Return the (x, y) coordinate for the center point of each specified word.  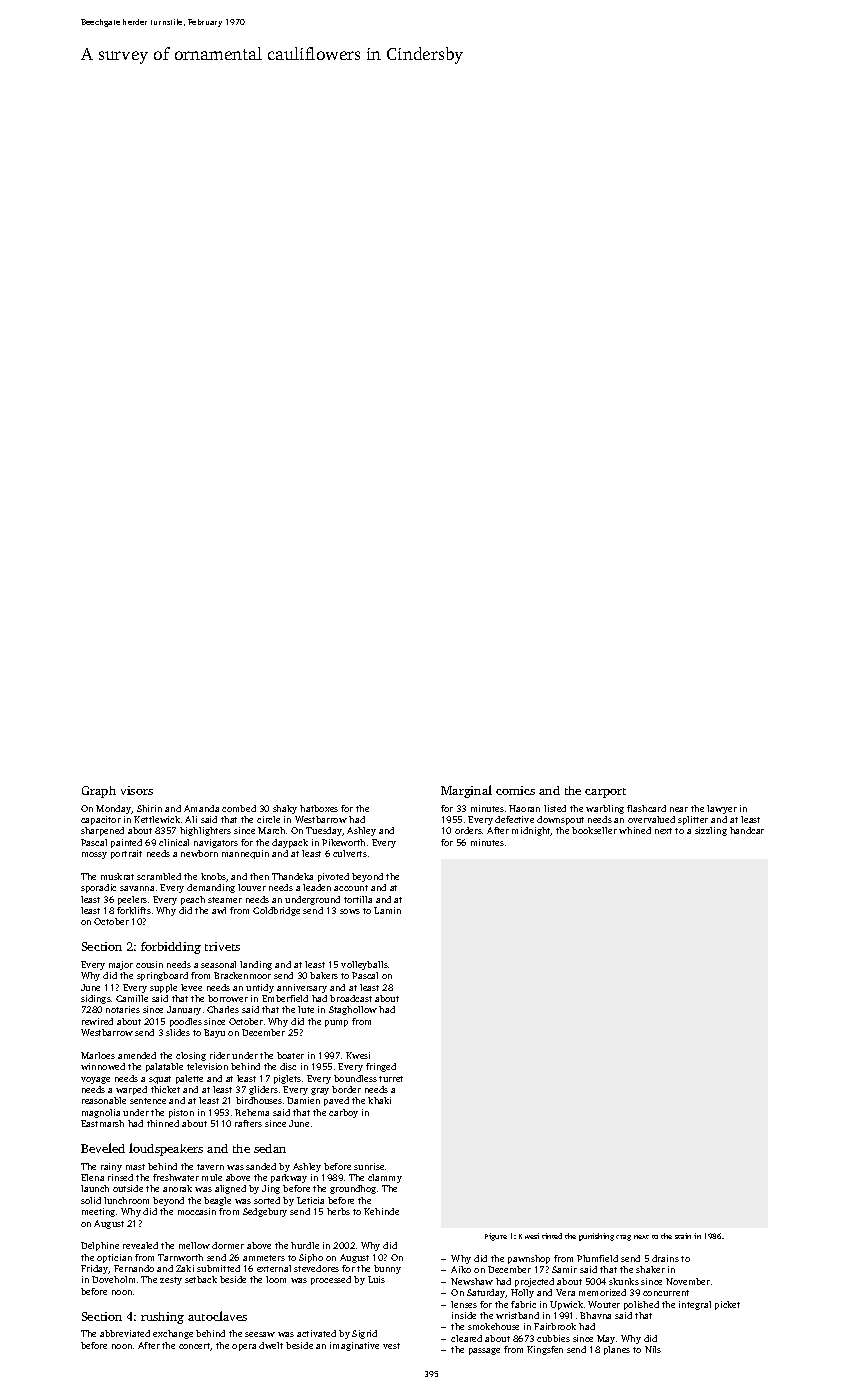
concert (195, 1347)
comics (515, 790)
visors (137, 790)
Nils (653, 1349)
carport (605, 793)
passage (484, 1351)
